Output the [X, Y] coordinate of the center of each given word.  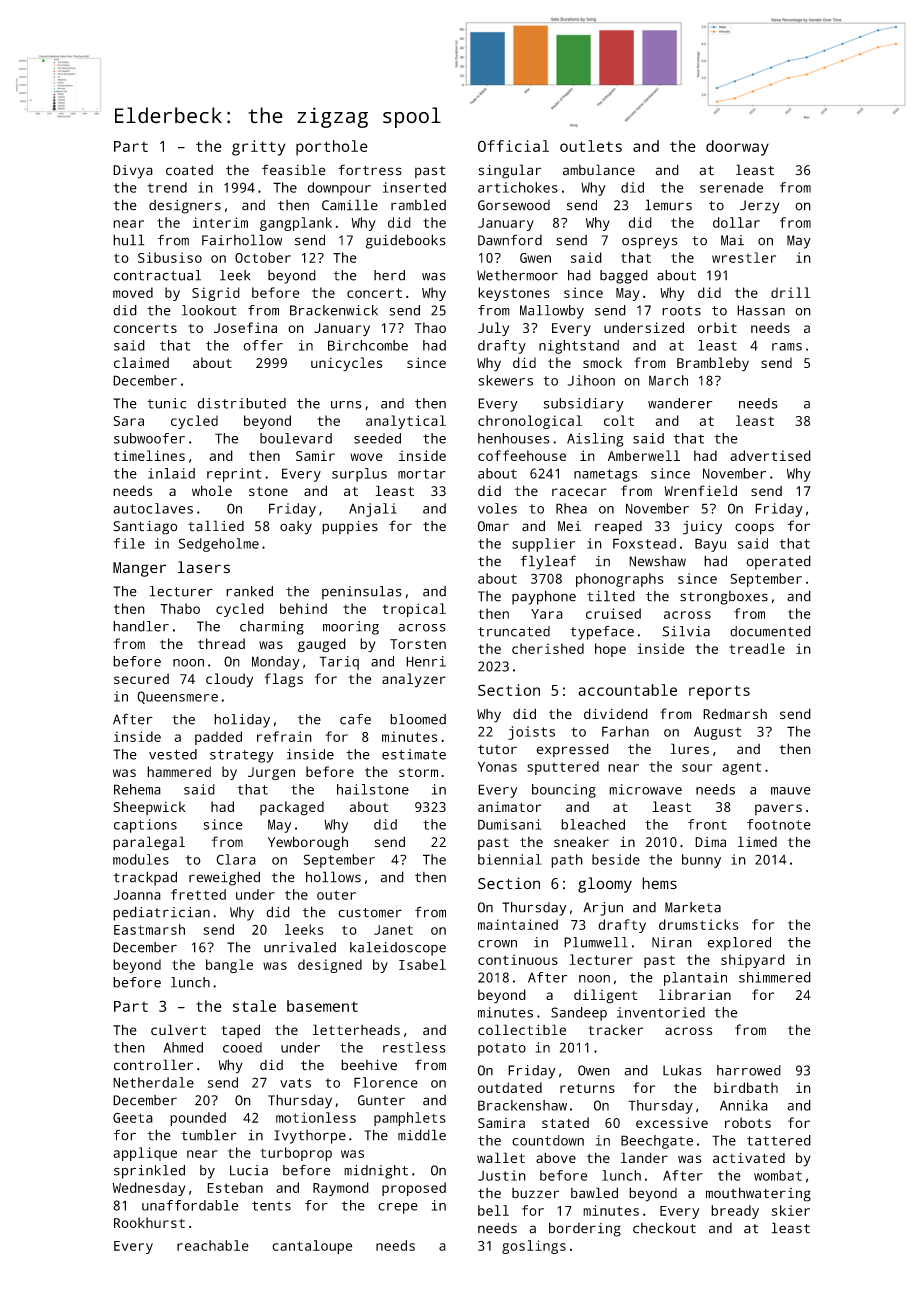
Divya [133, 172]
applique [145, 1154]
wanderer [680, 403]
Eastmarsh [149, 929]
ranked [249, 591]
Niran [672, 942]
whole [212, 490]
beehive [369, 1065]
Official [513, 146]
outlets [591, 146]
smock [602, 362]
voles [497, 508]
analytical [406, 422]
